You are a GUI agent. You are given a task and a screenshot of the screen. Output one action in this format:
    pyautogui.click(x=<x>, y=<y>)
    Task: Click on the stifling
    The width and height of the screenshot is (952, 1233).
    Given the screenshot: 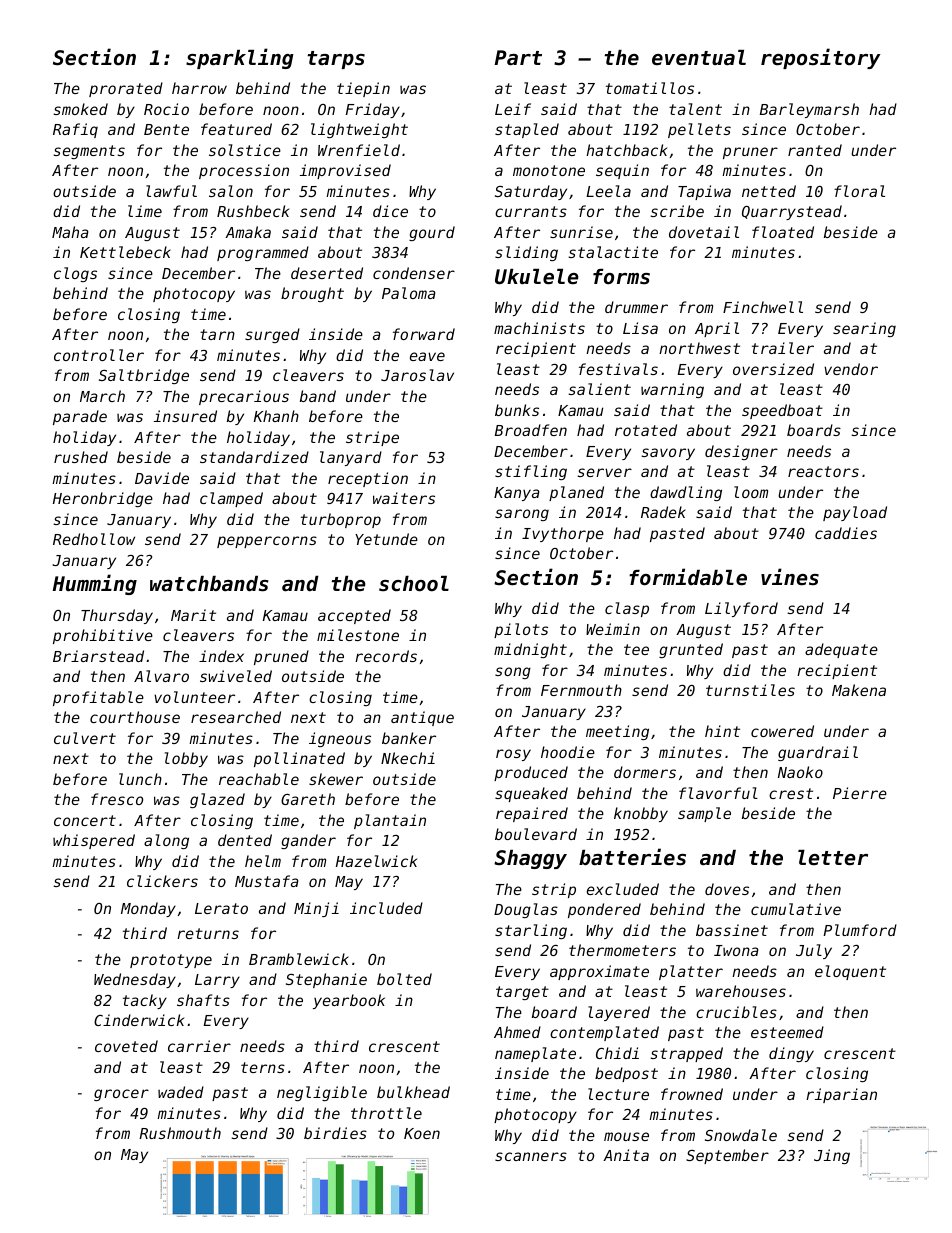 What is the action you would take?
    pyautogui.click(x=531, y=472)
